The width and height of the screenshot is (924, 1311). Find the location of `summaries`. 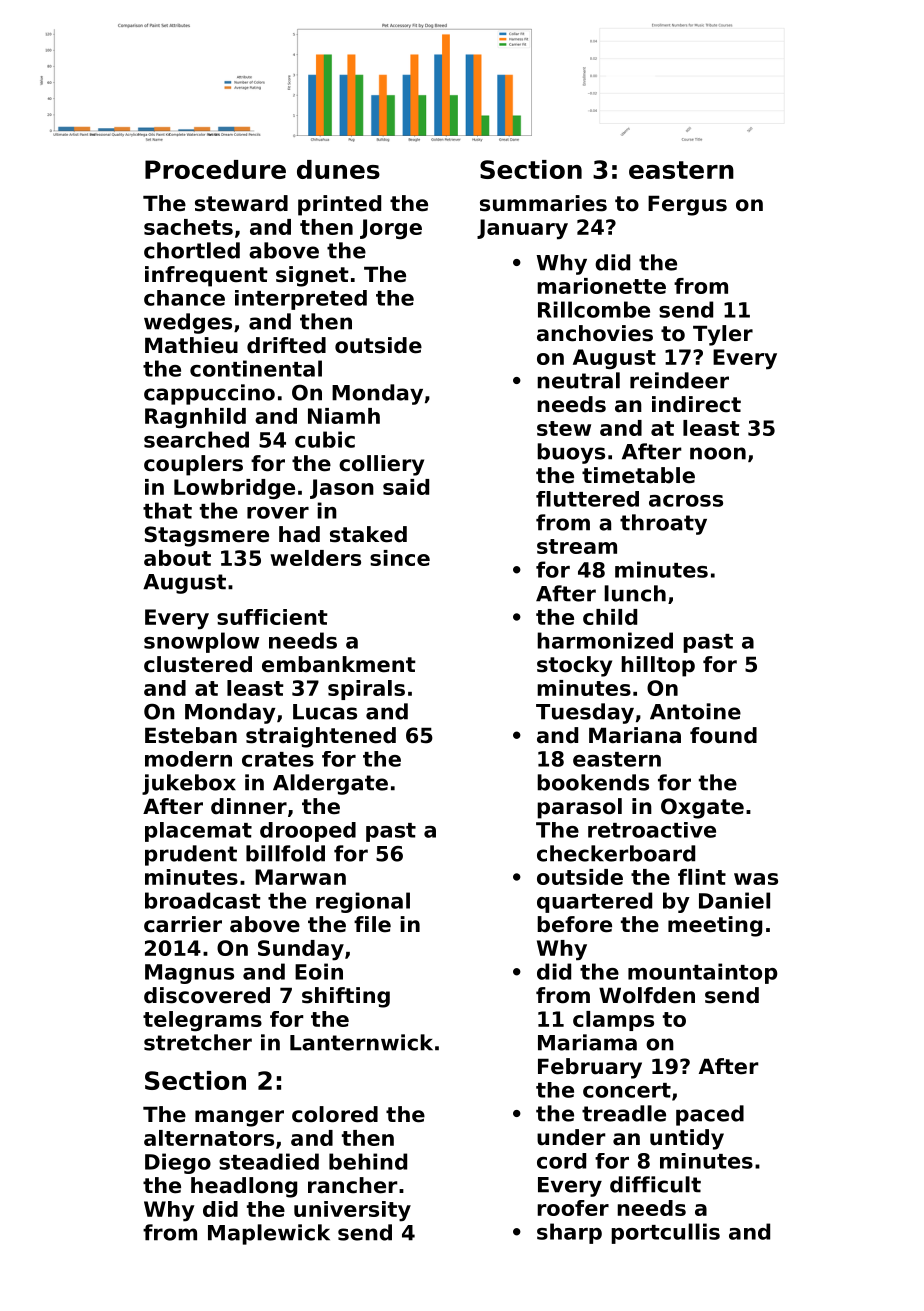

summaries is located at coordinates (543, 203).
